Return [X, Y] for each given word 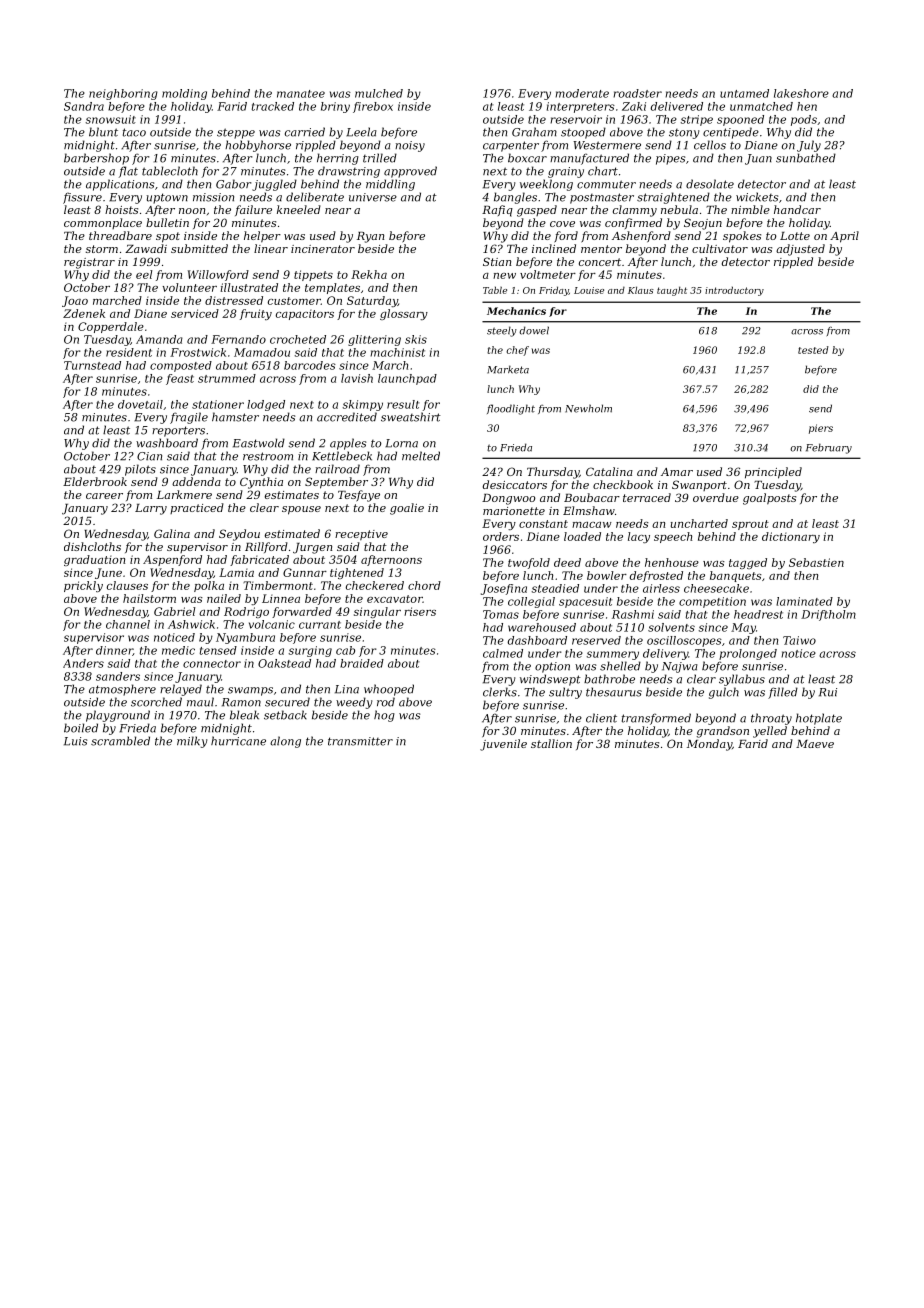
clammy [635, 211]
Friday [554, 291]
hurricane [238, 741]
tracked [273, 106]
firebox [373, 107]
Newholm [588, 408]
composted [181, 366]
